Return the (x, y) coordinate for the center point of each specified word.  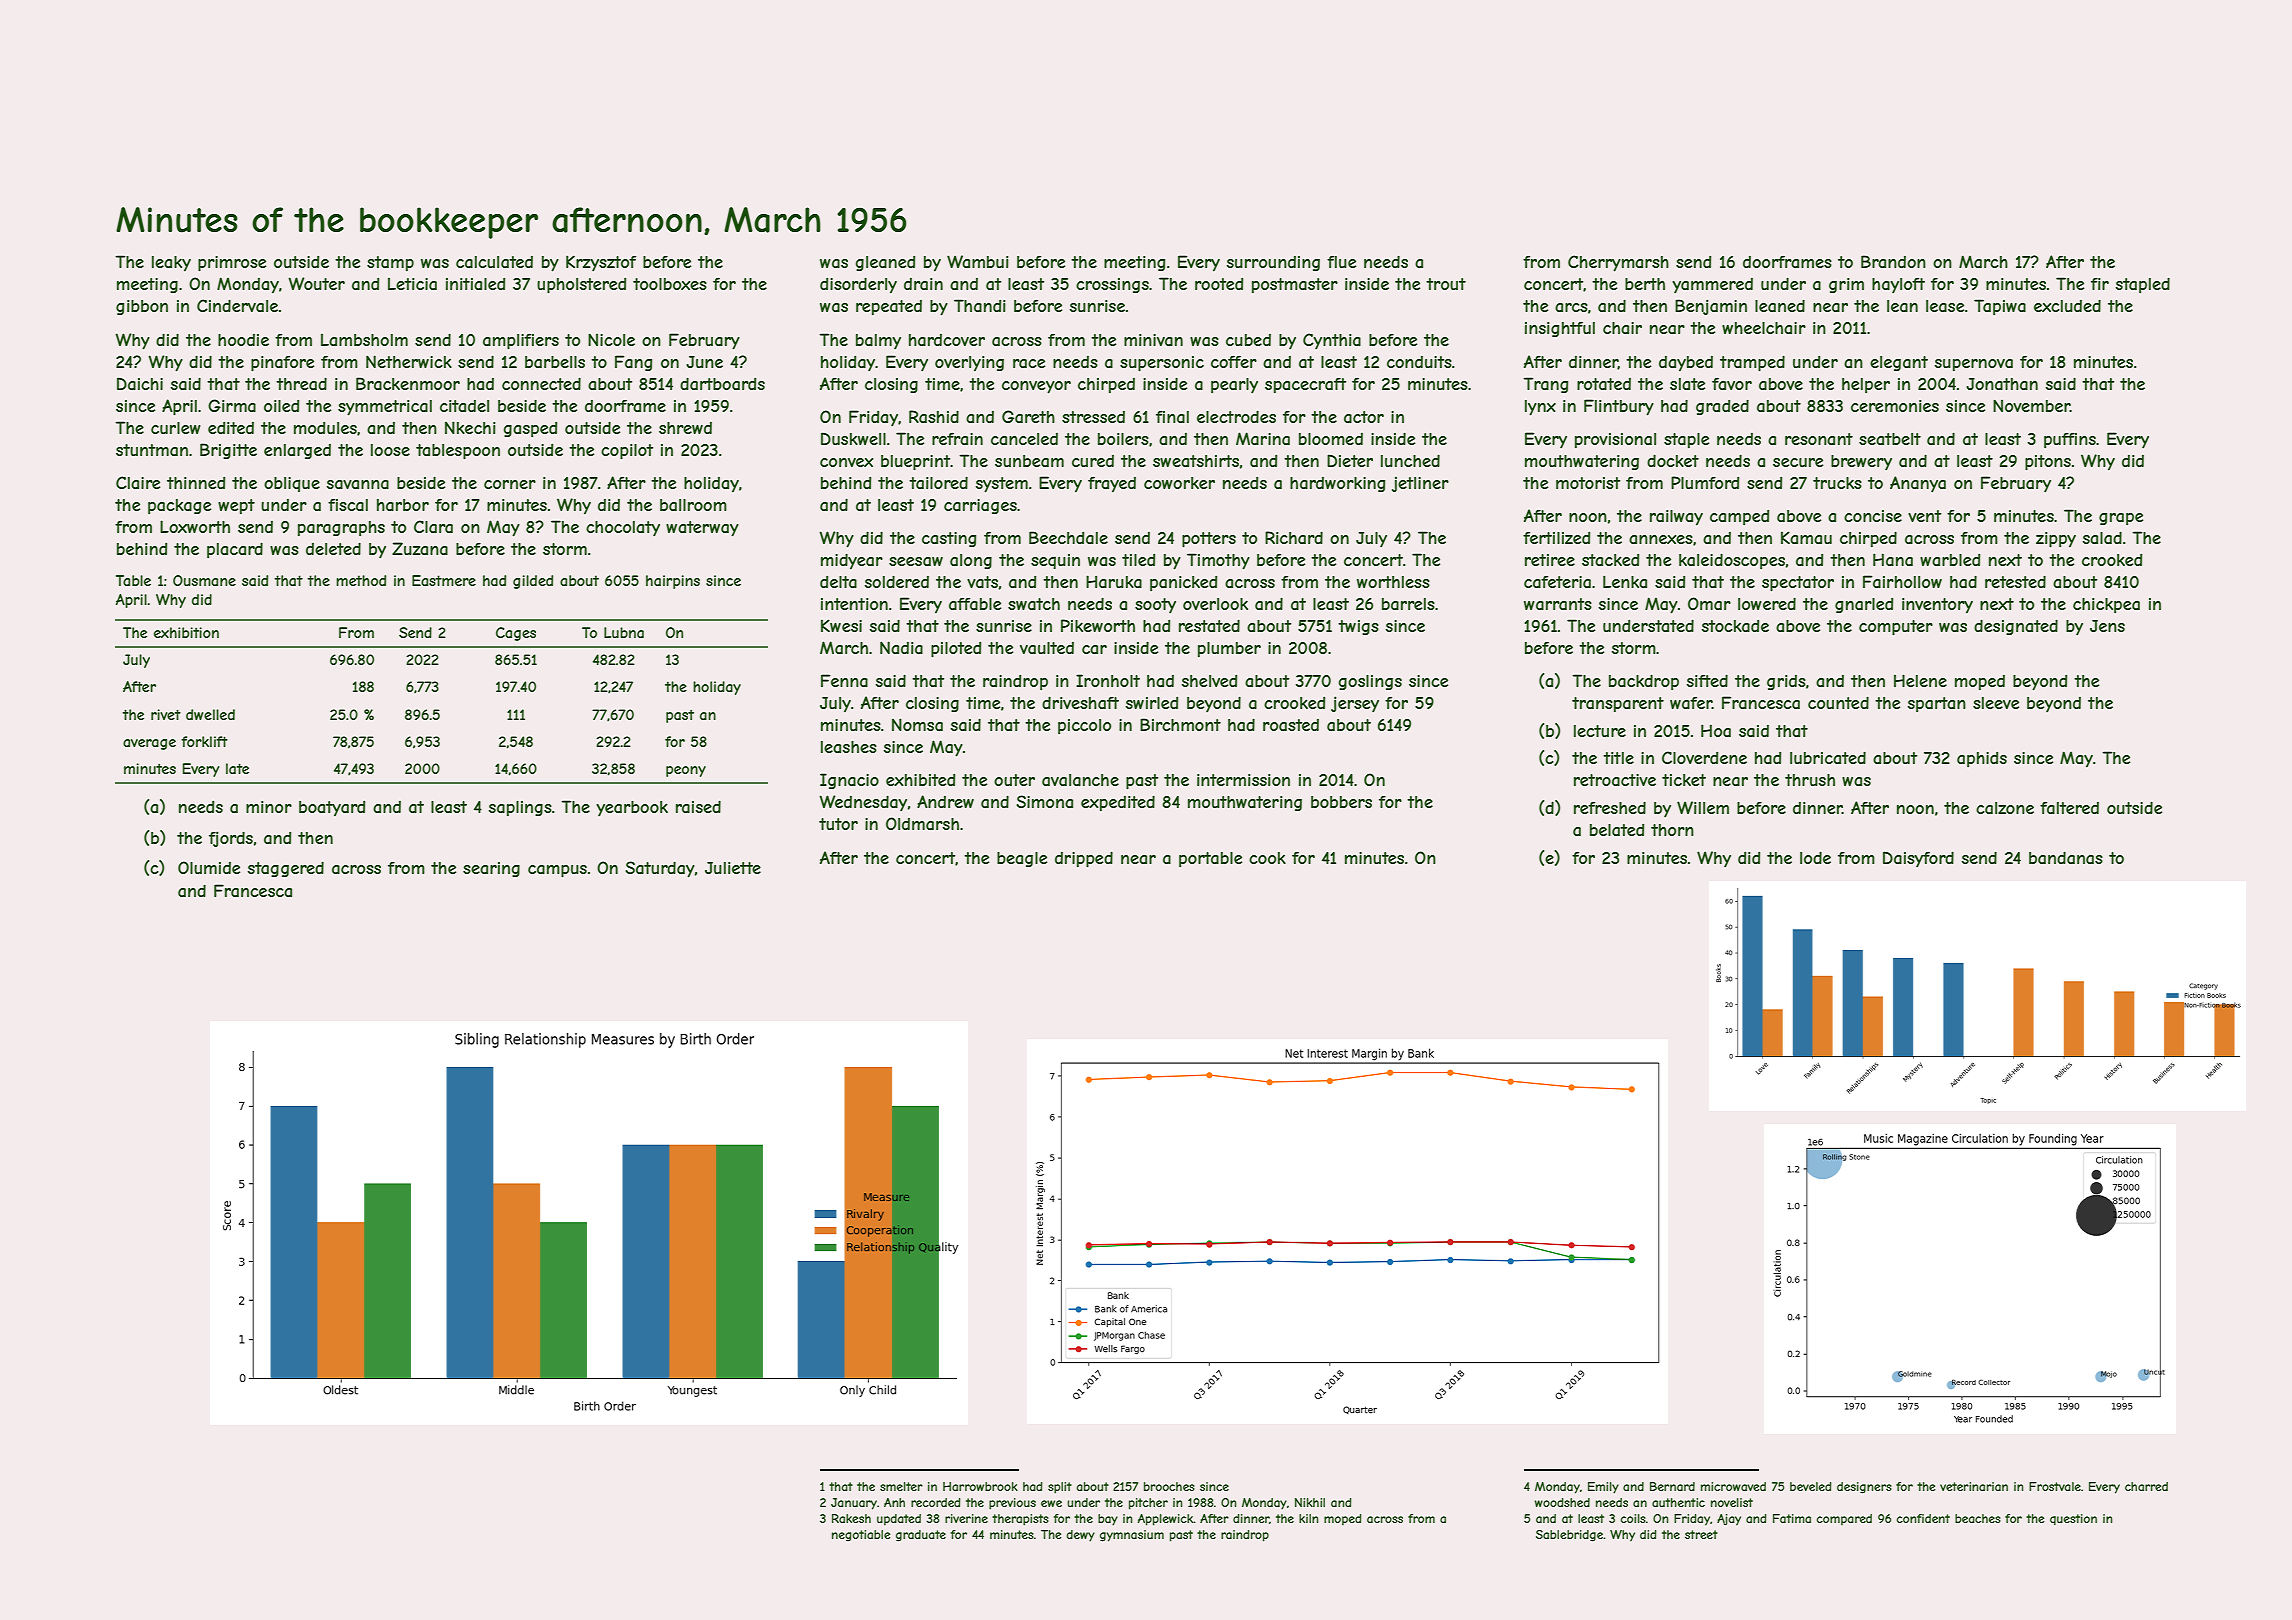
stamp (390, 263)
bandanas (2066, 857)
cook (1267, 858)
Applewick (1166, 1520)
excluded (2067, 305)
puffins (2070, 440)
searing (491, 869)
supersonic (1162, 364)
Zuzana (420, 548)
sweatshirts (1196, 461)
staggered (286, 869)
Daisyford (1918, 859)
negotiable (861, 1536)
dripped (1084, 859)
